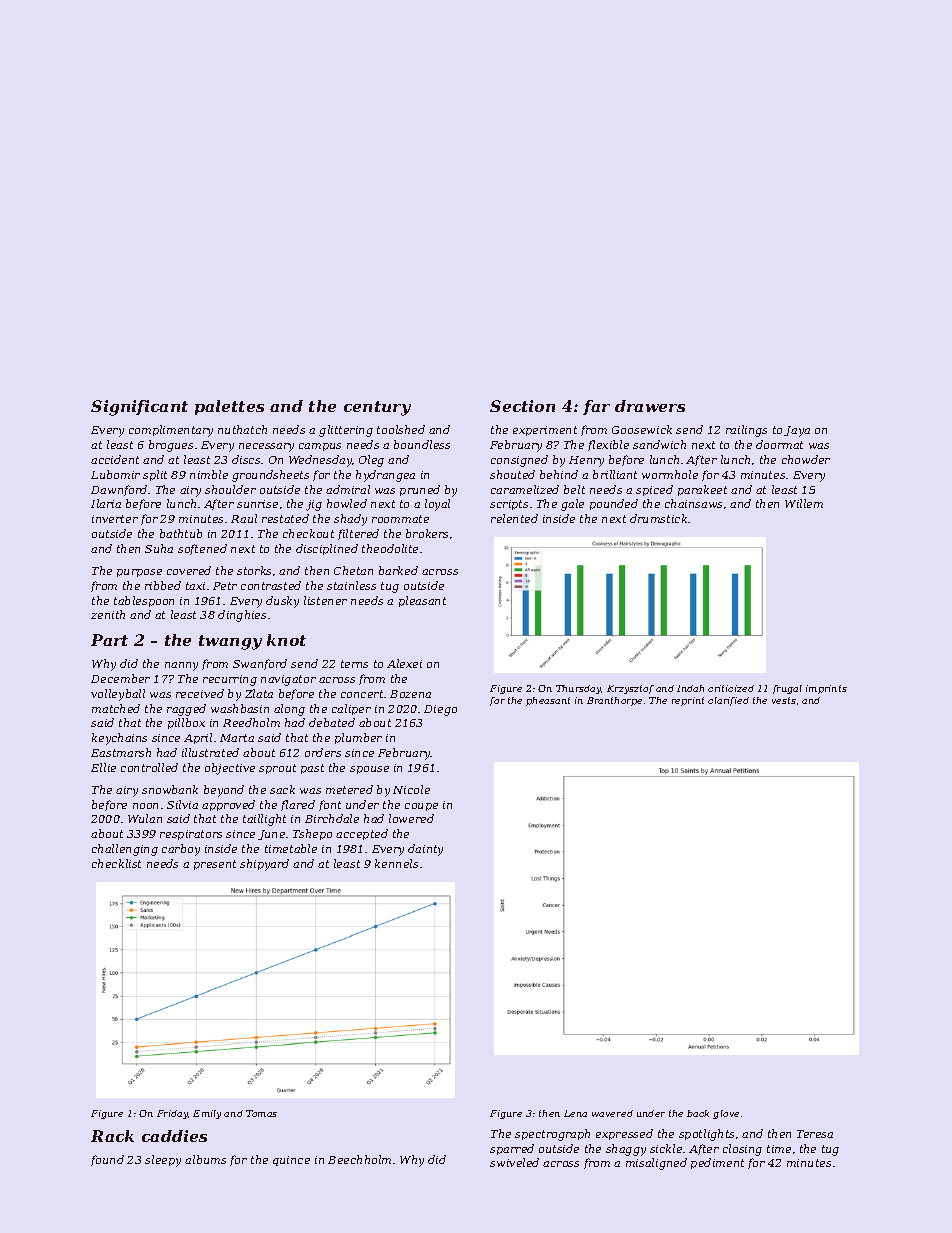  I want to click on Lena, so click(575, 1113).
